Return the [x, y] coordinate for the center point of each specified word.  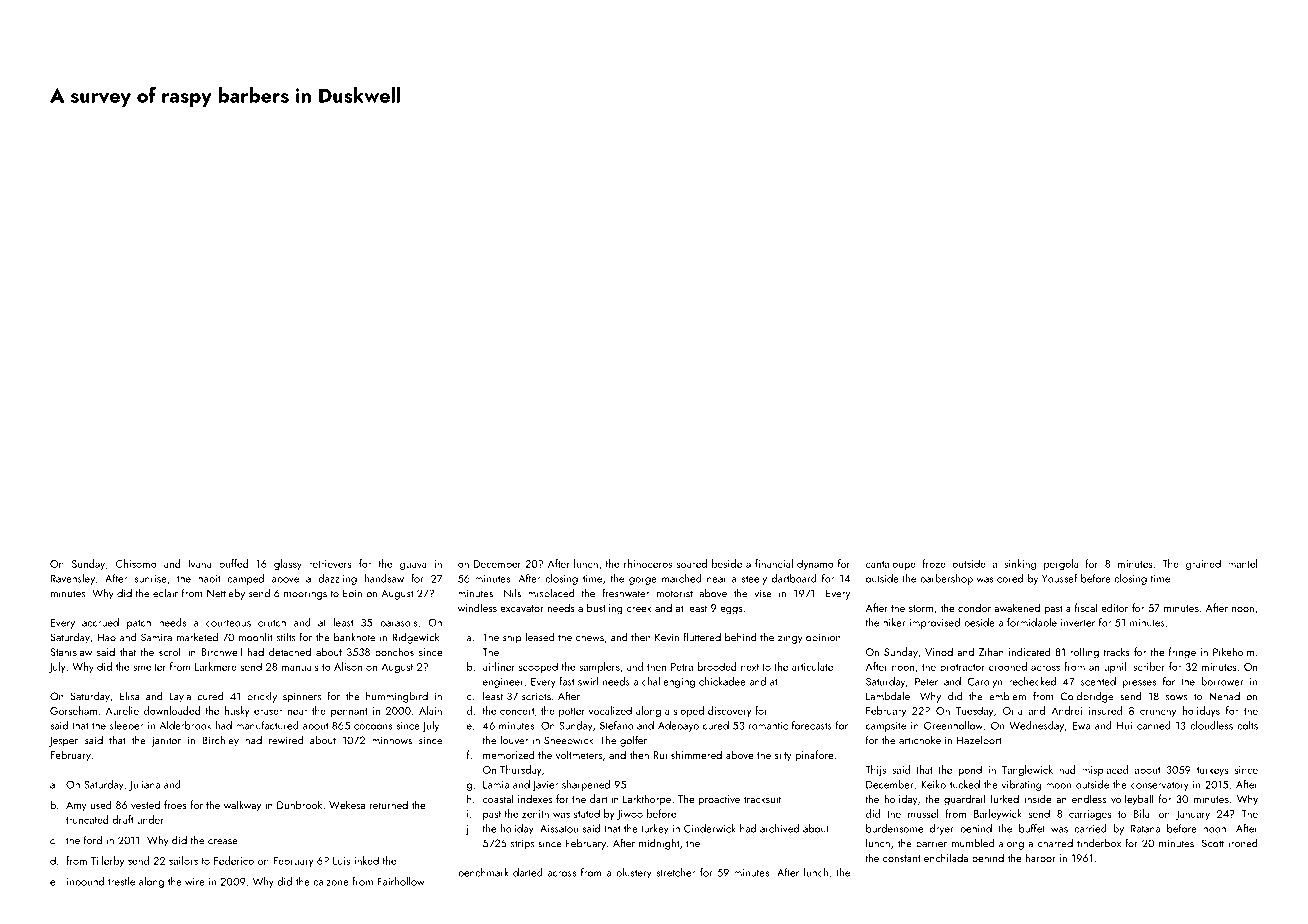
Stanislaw [71, 651]
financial [774, 563]
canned [1154, 725]
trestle [121, 881]
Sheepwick [568, 741]
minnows [392, 740]
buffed [234, 563]
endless [1089, 798]
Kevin [667, 637]
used [101, 804]
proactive [719, 800]
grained [1203, 564]
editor [1114, 607]
